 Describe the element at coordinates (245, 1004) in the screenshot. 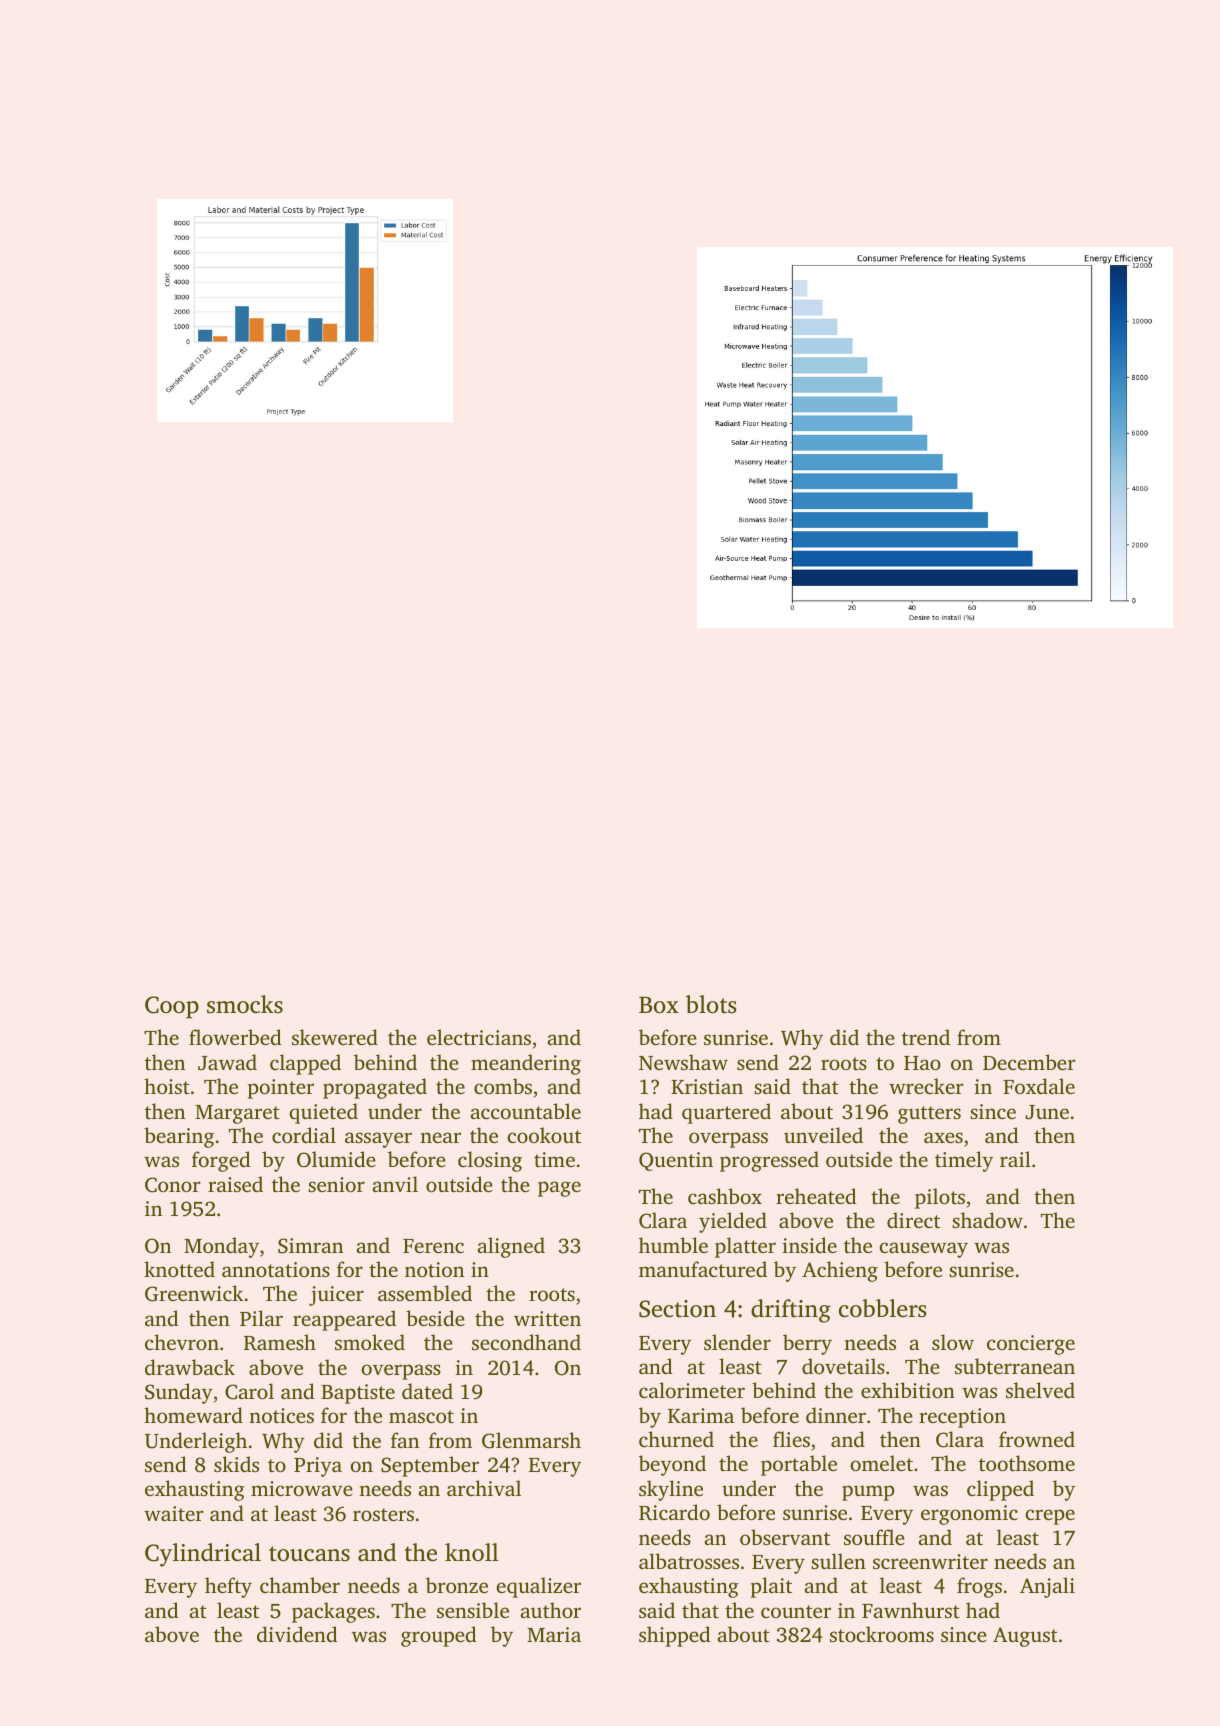

I see `smocks` at that location.
